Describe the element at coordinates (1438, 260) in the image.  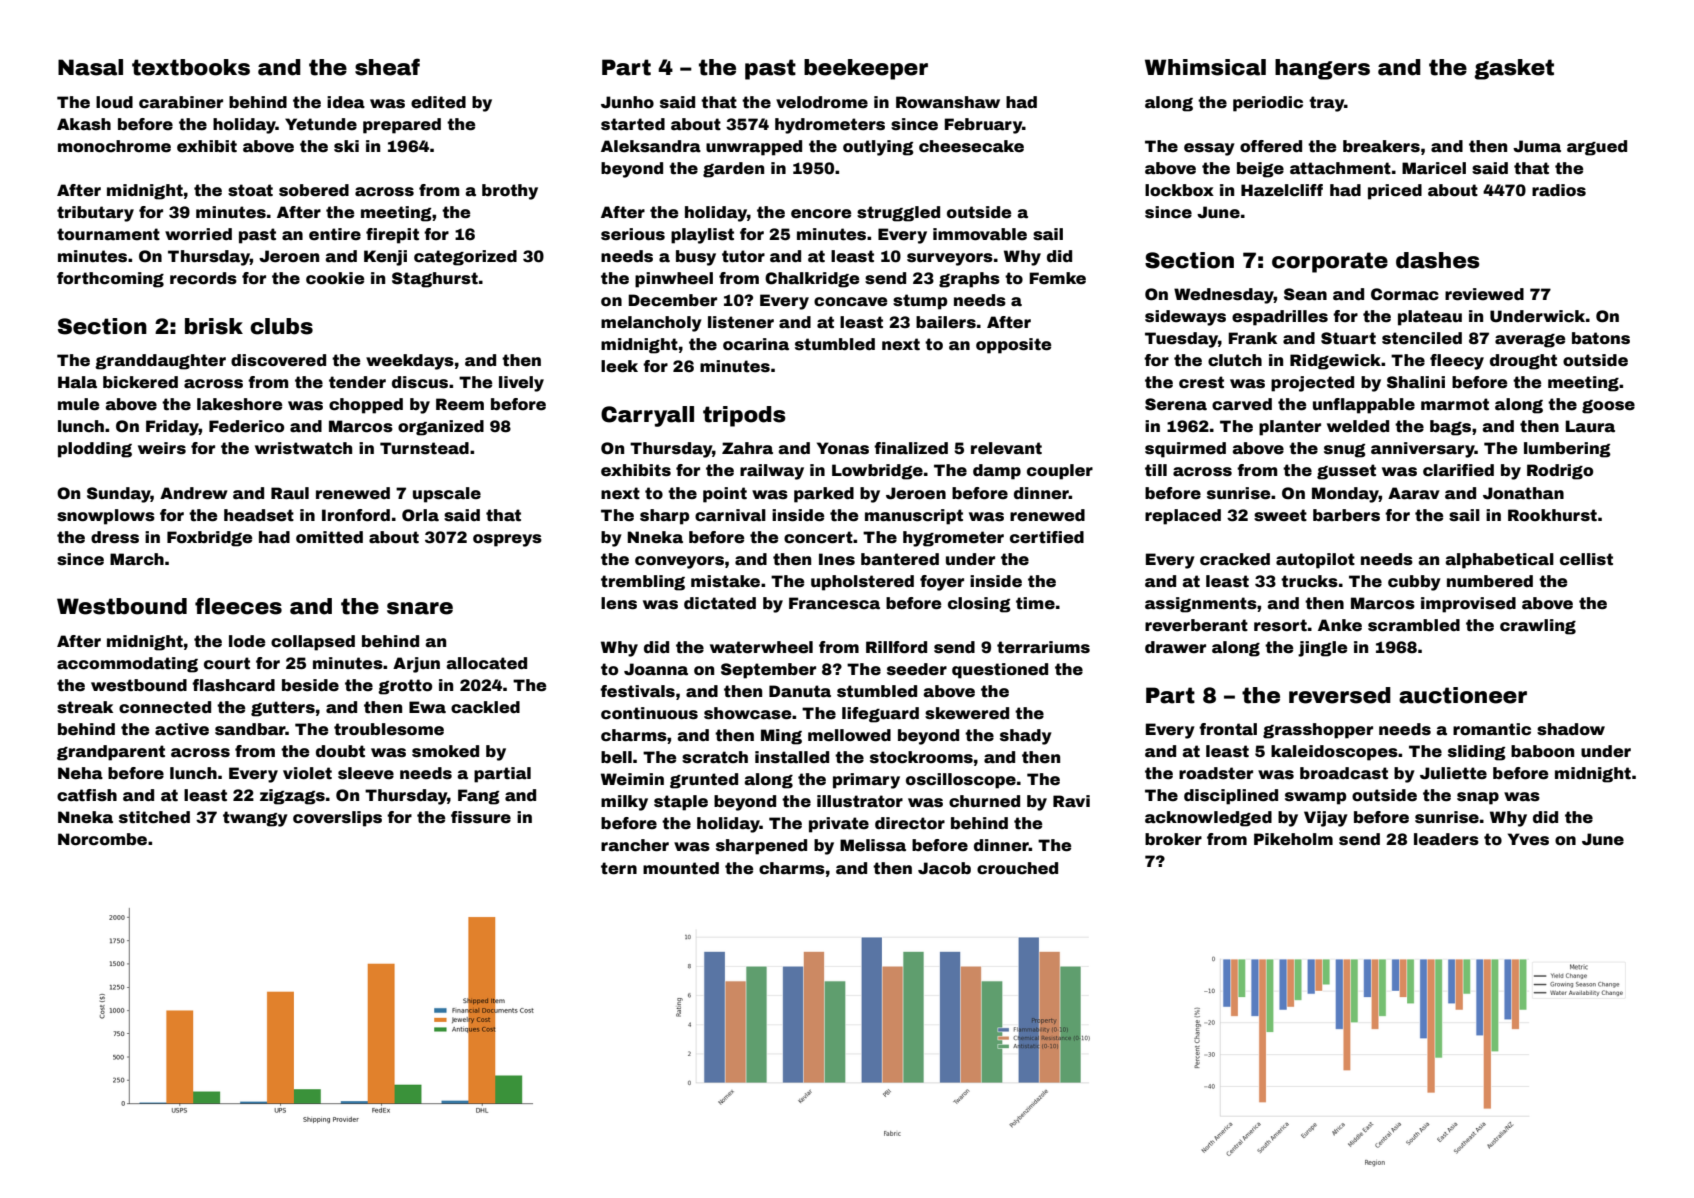
I see `dashes` at that location.
